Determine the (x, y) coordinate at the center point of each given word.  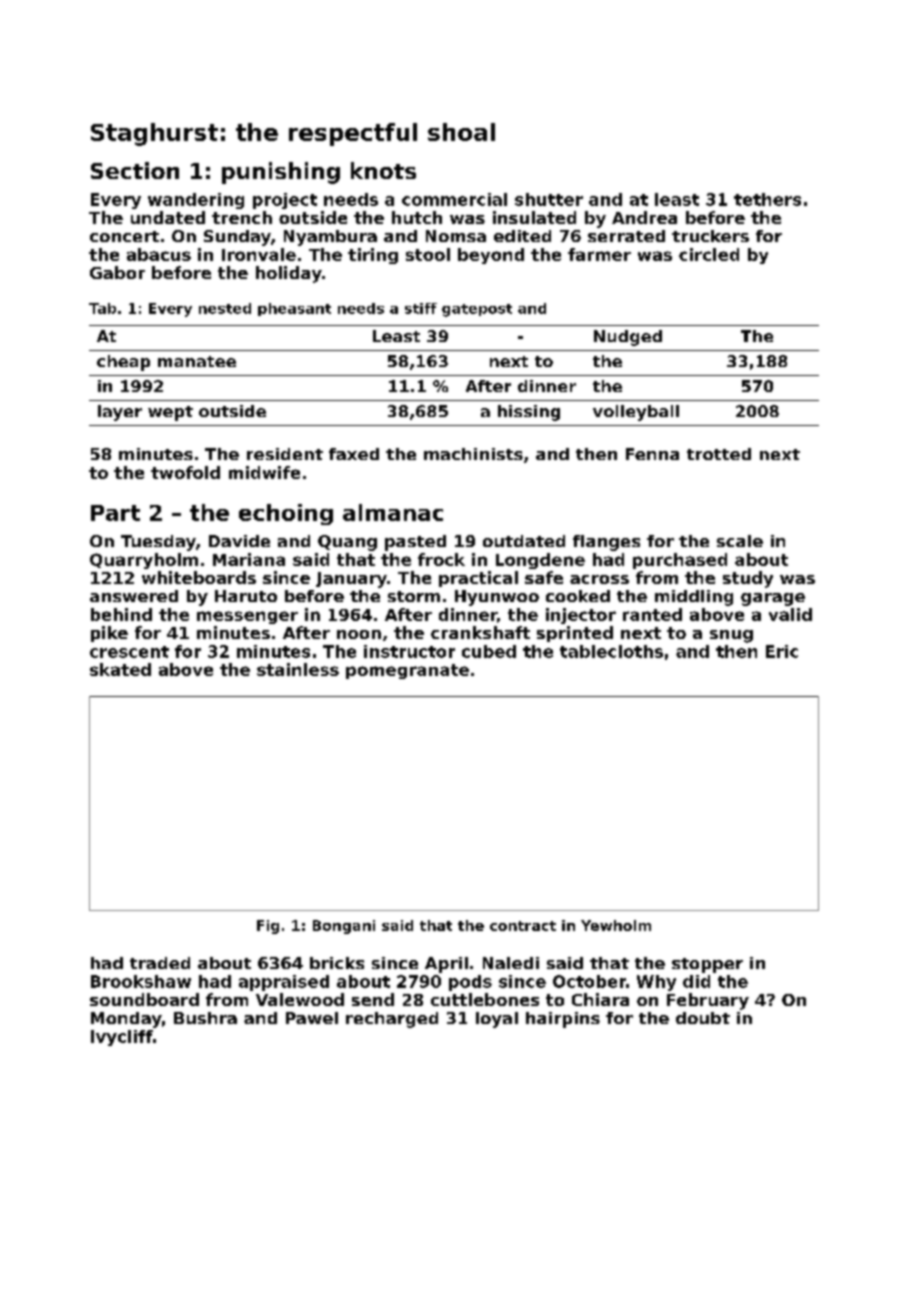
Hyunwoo (497, 598)
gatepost (477, 310)
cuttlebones (485, 999)
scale (740, 541)
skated (120, 669)
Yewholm (616, 925)
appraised (284, 983)
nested (225, 308)
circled (709, 254)
